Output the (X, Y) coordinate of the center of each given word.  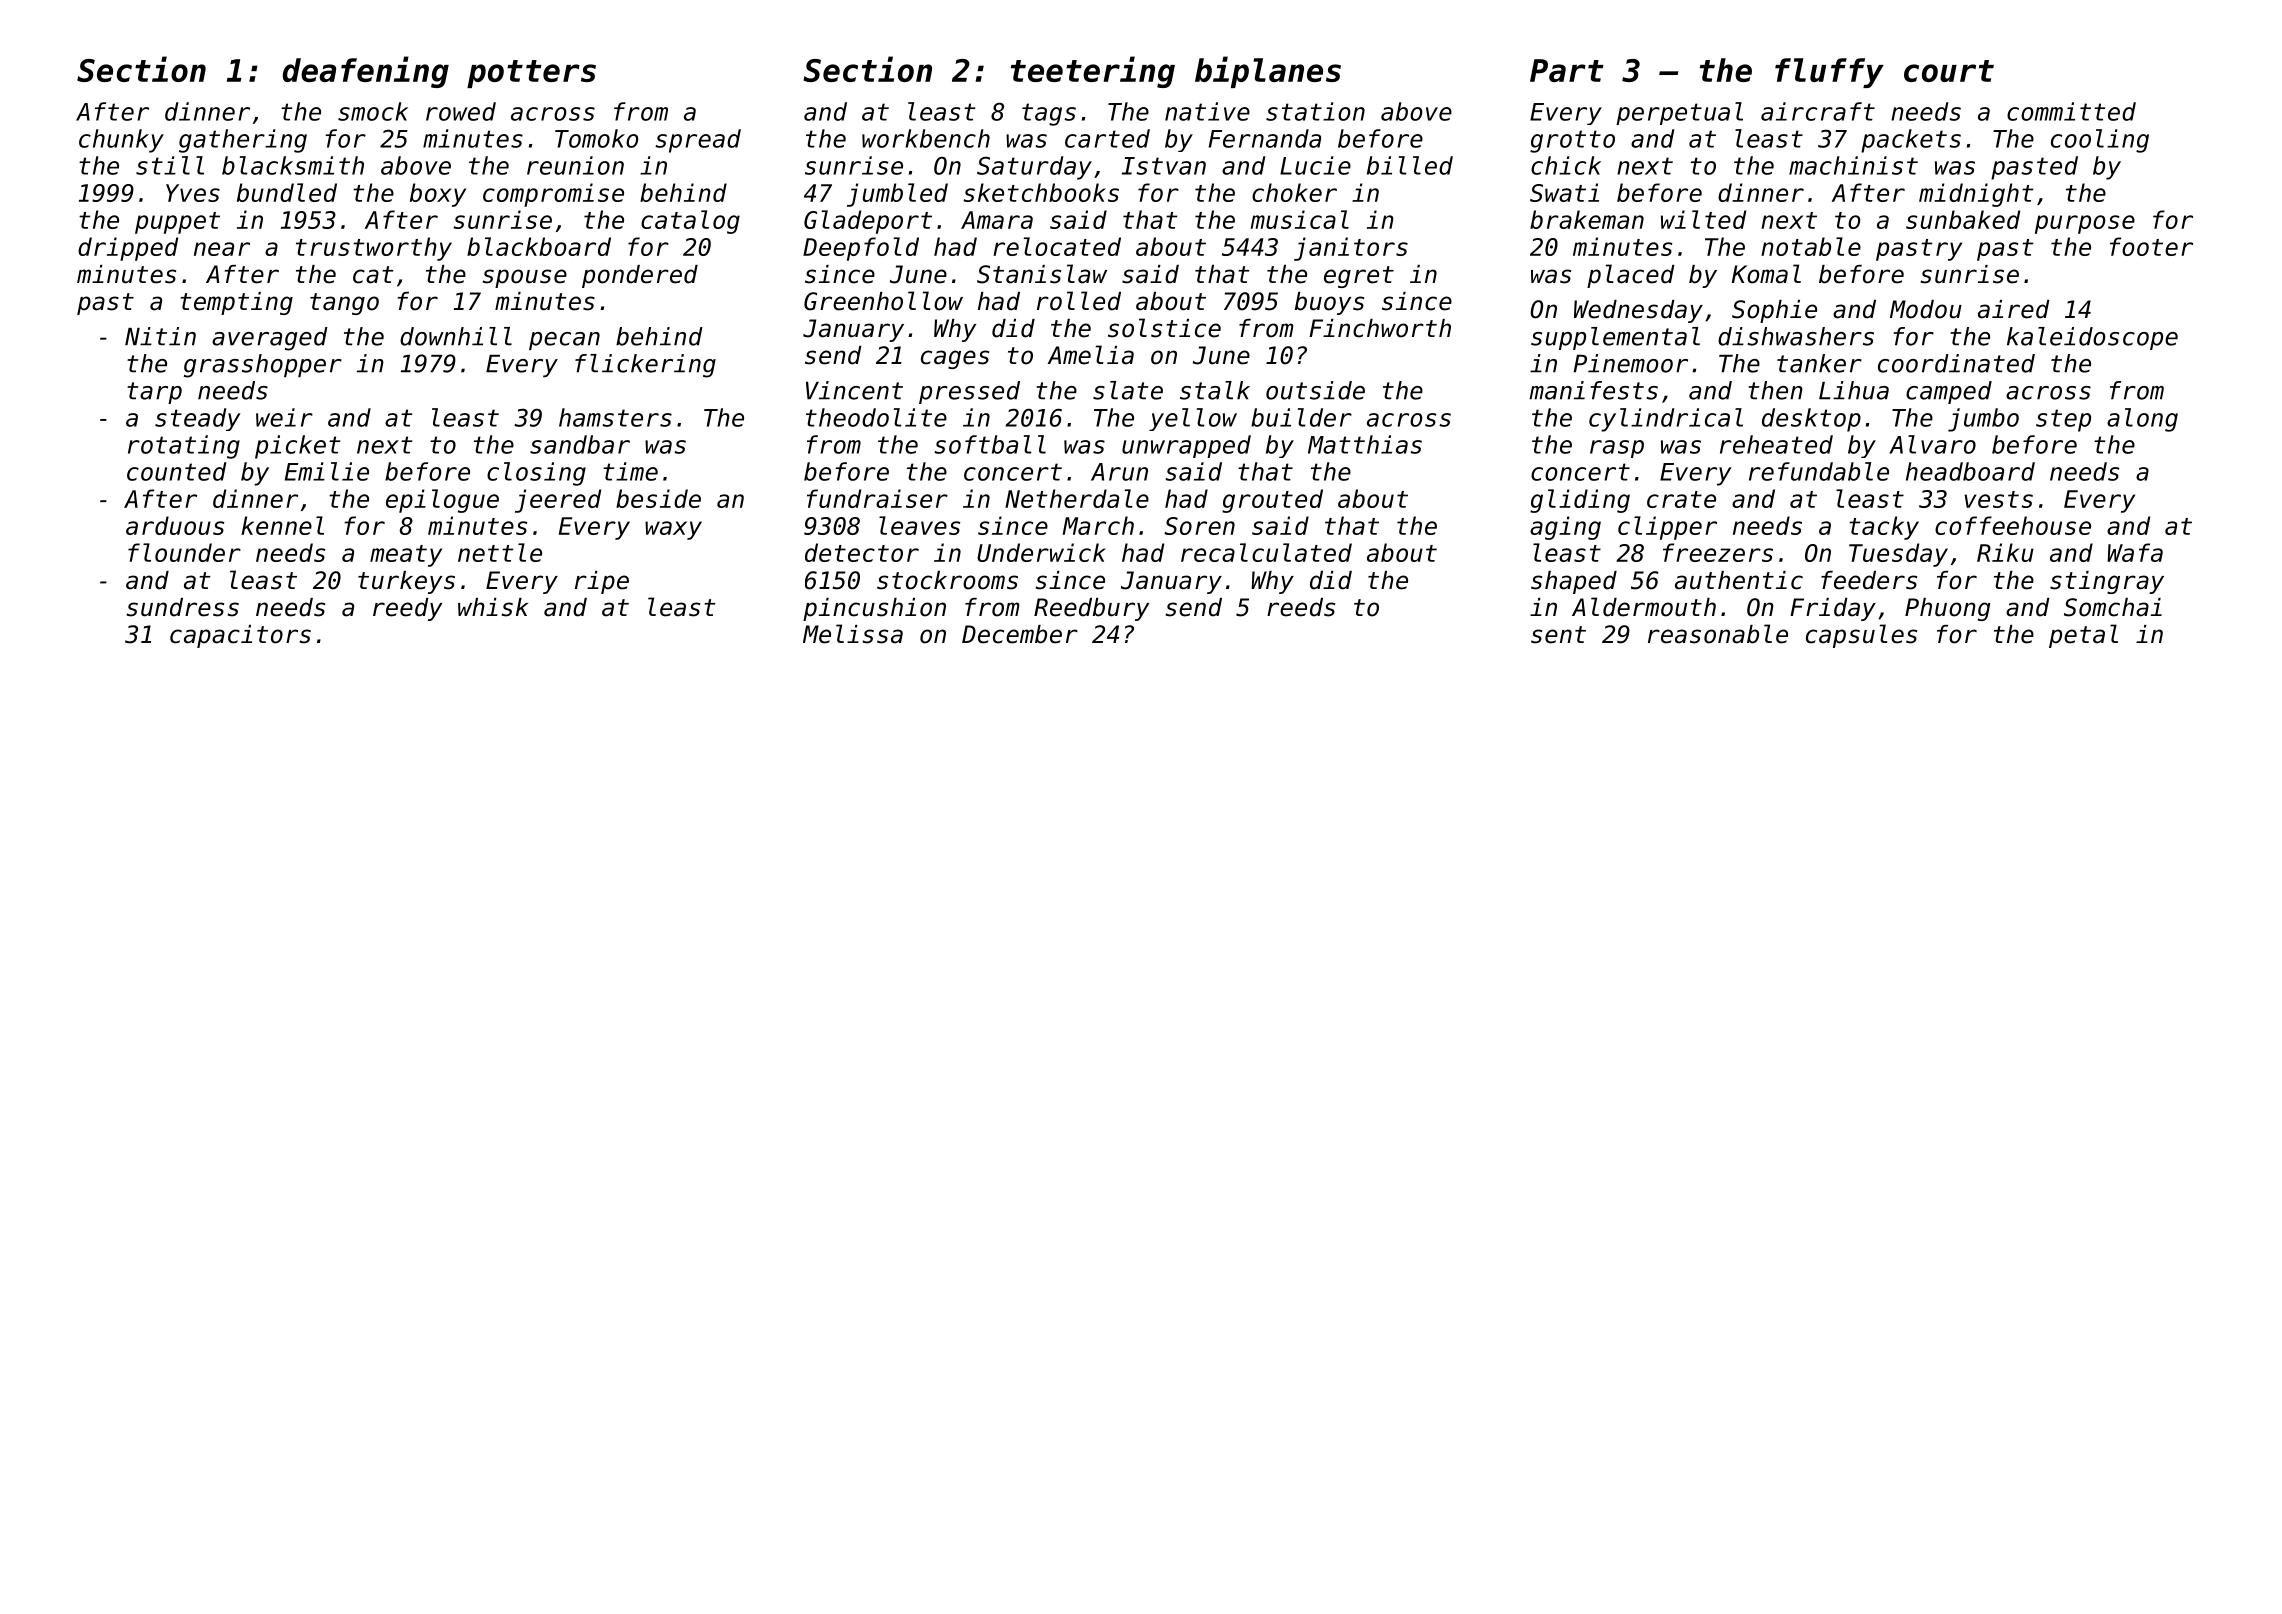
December (1020, 634)
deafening (366, 72)
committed (2071, 111)
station (1315, 111)
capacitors (240, 636)
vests (1999, 499)
